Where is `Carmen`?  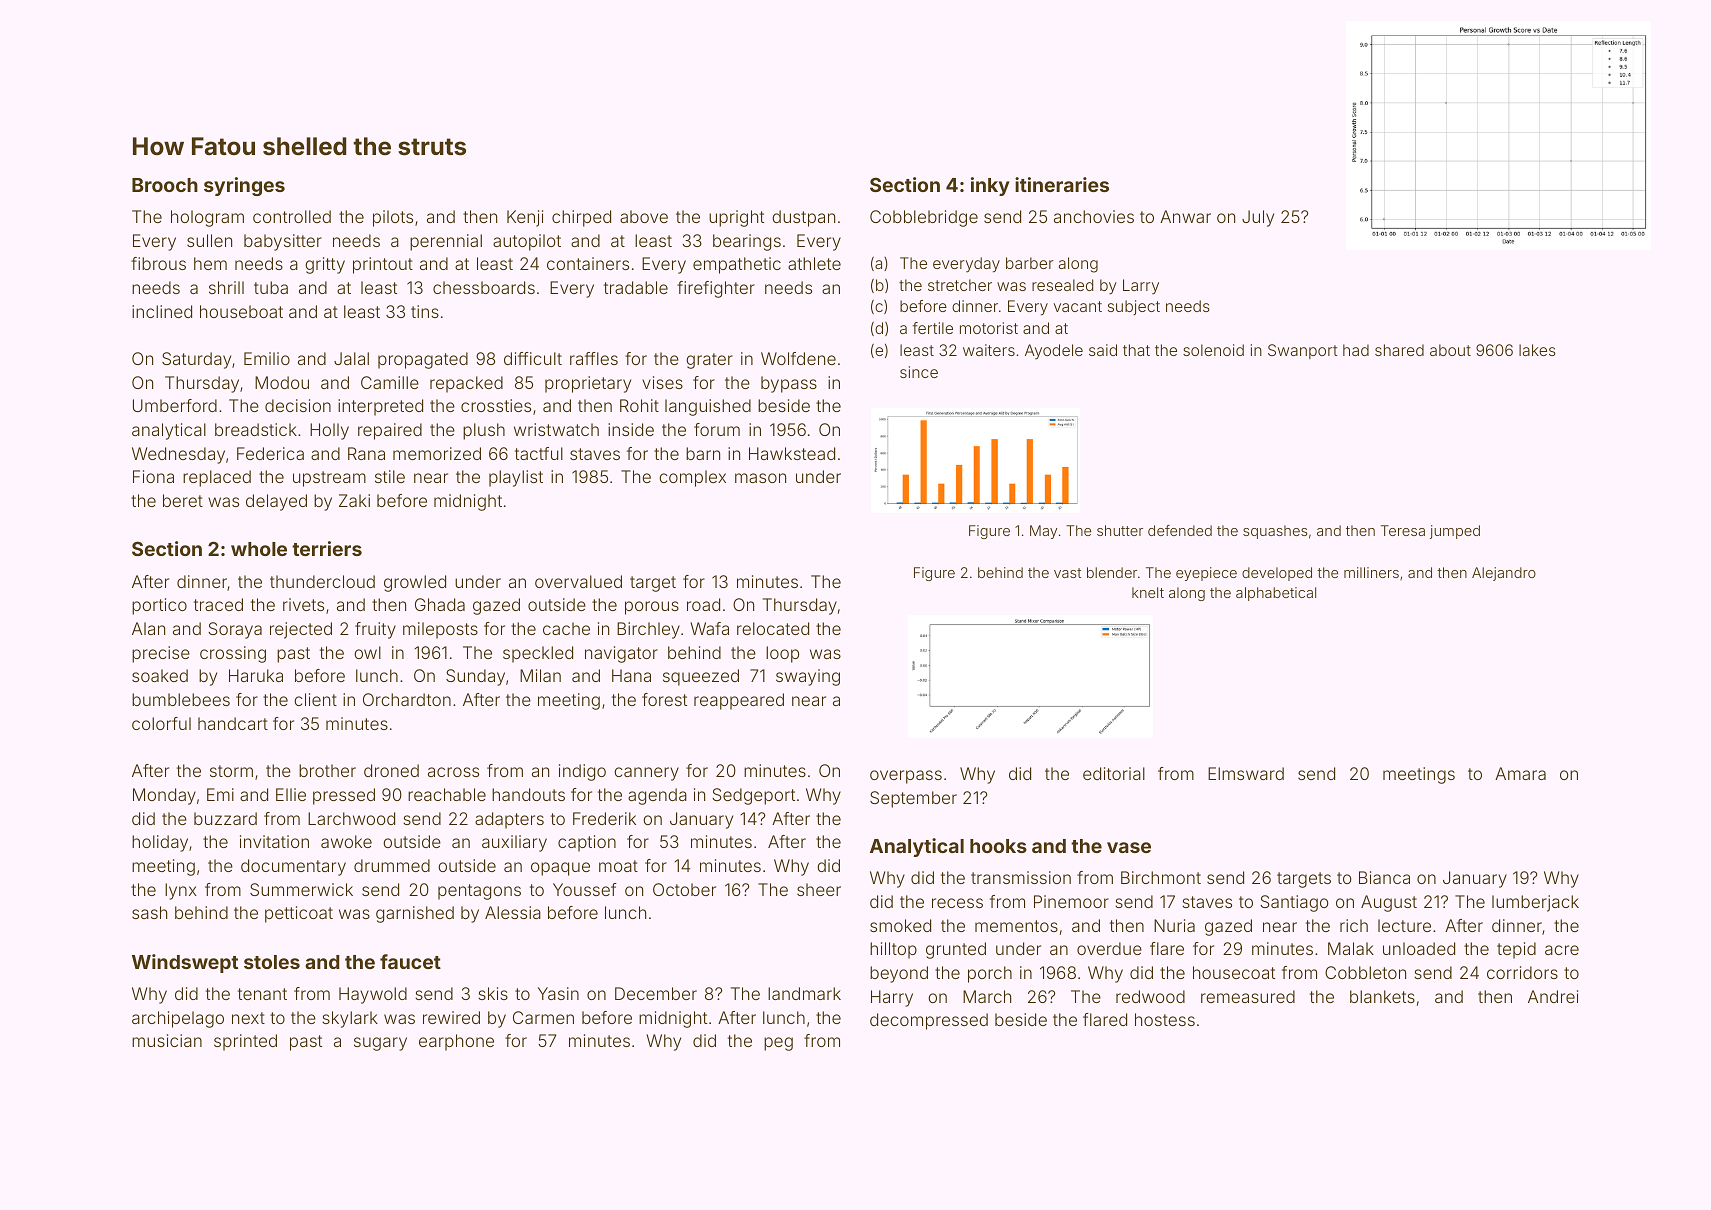
Carmen is located at coordinates (543, 1017).
